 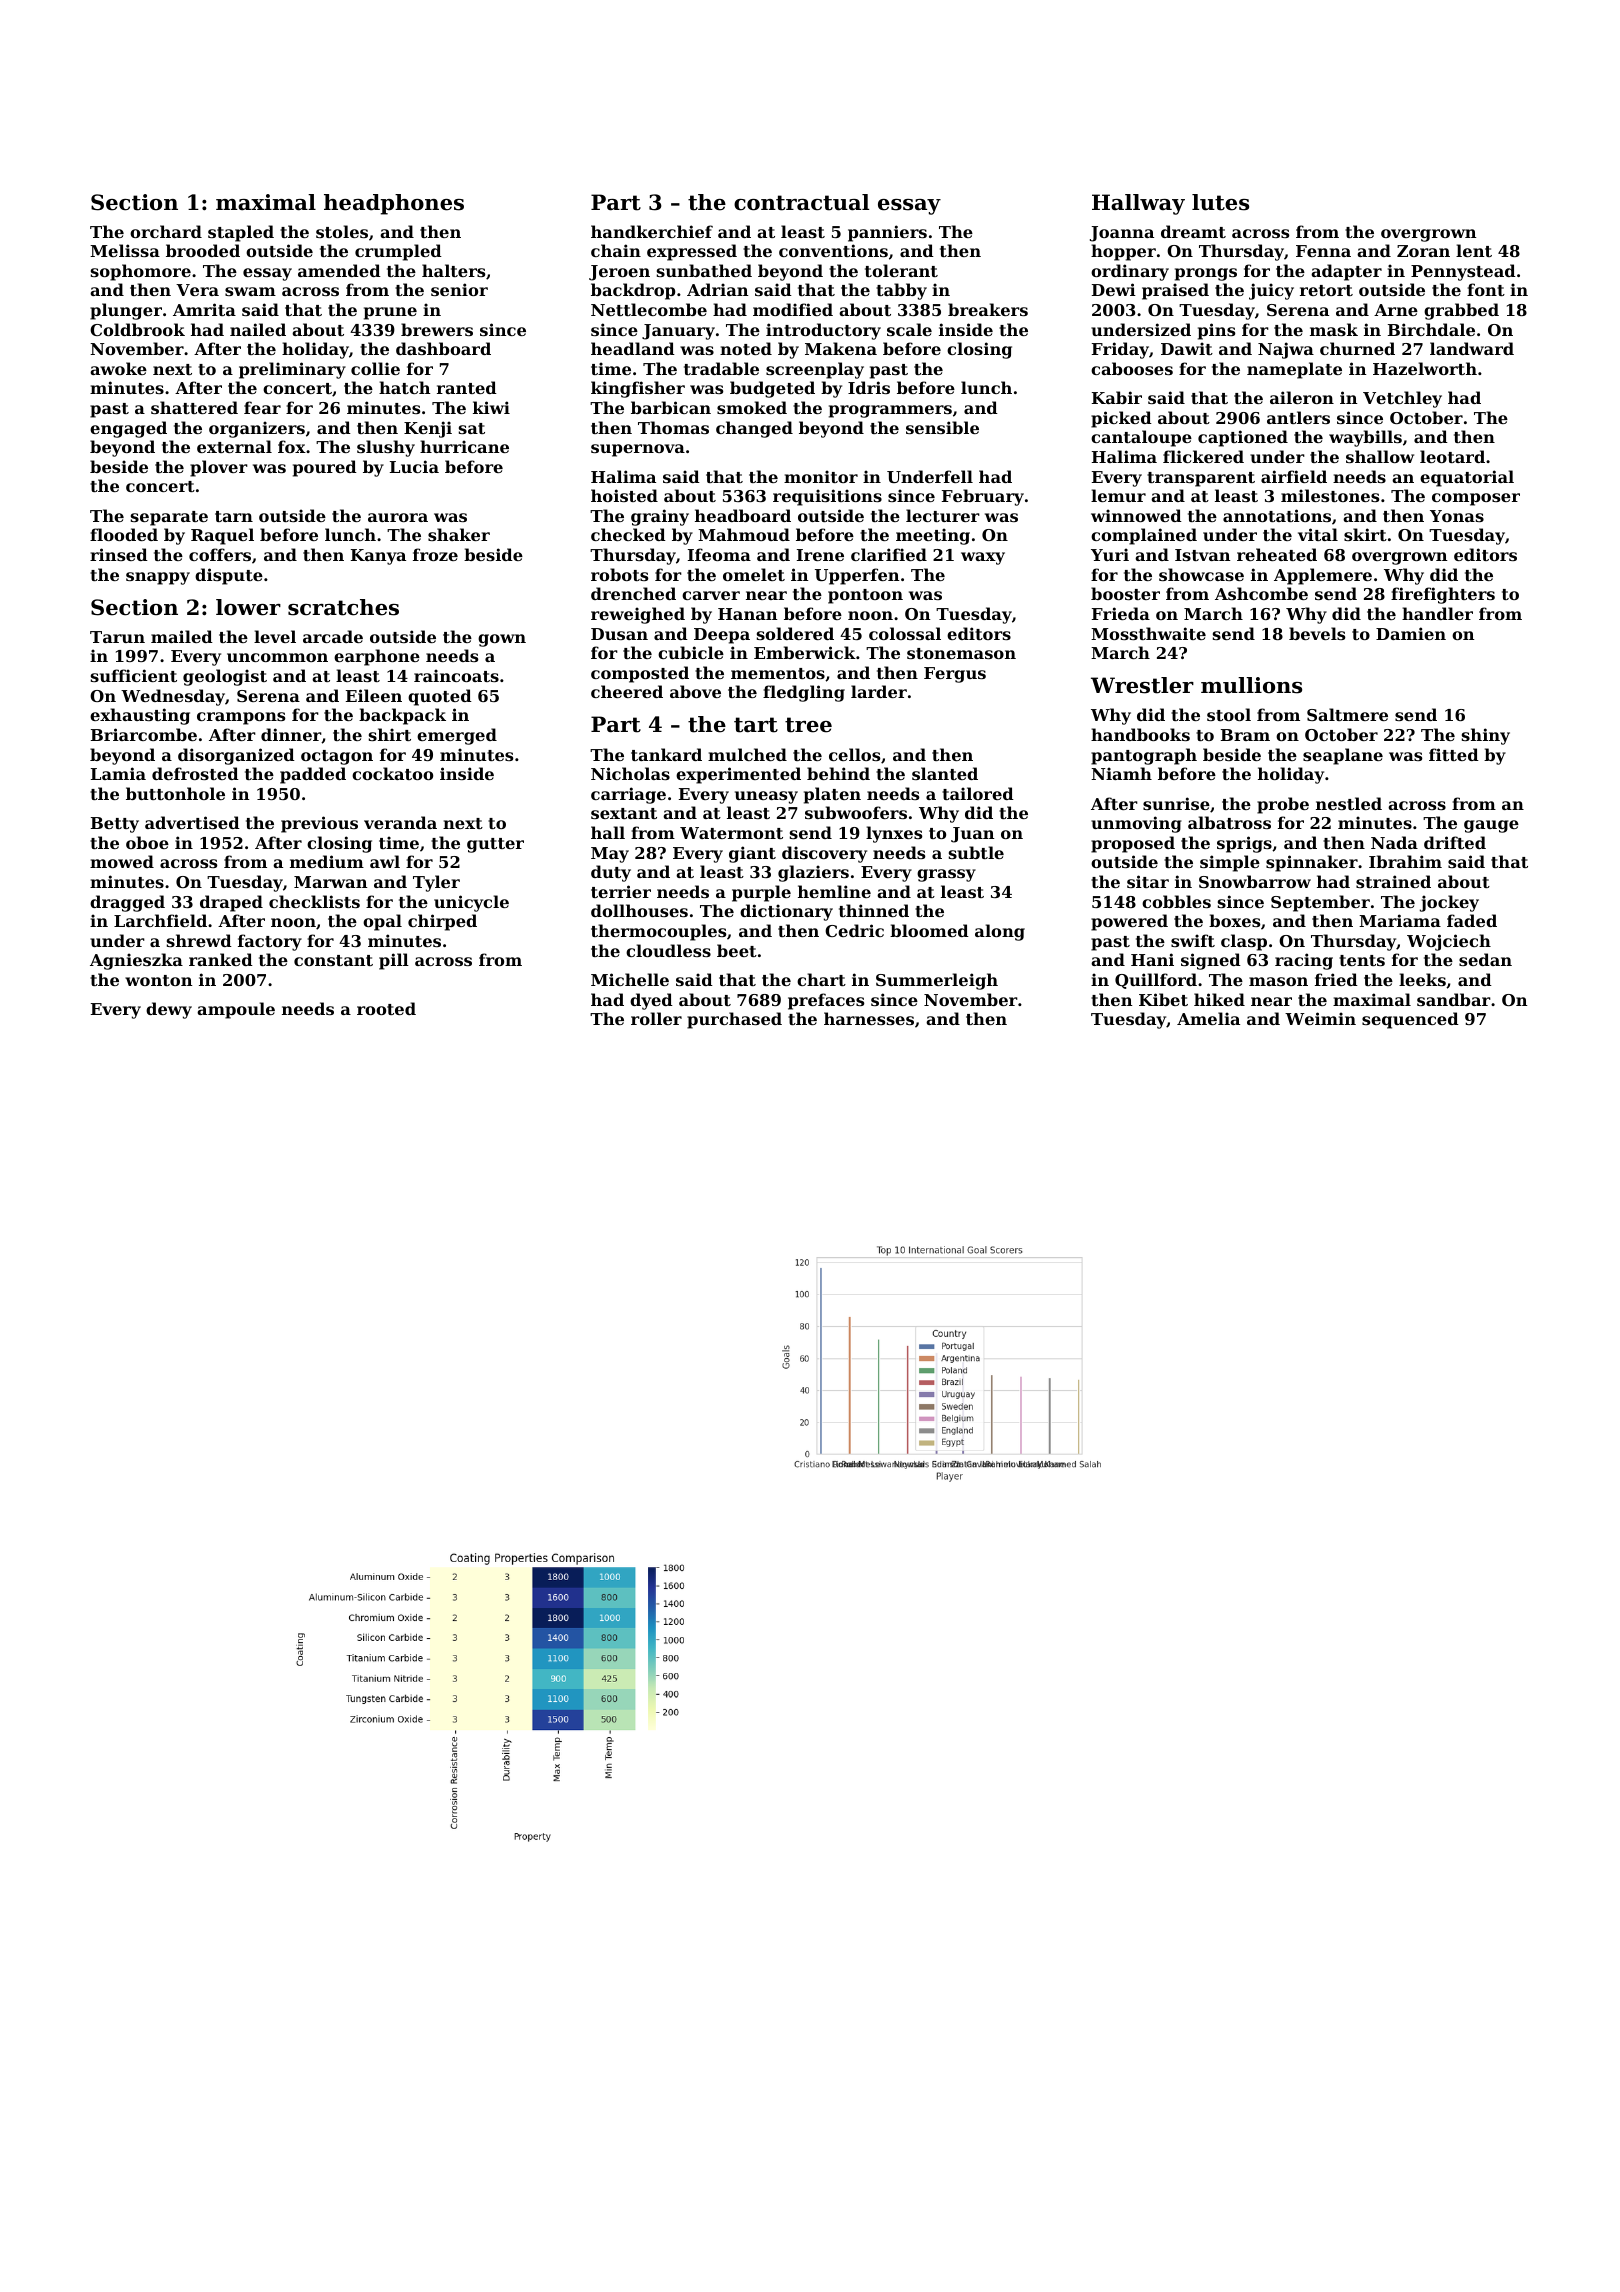 I want to click on sensible, so click(x=942, y=427).
